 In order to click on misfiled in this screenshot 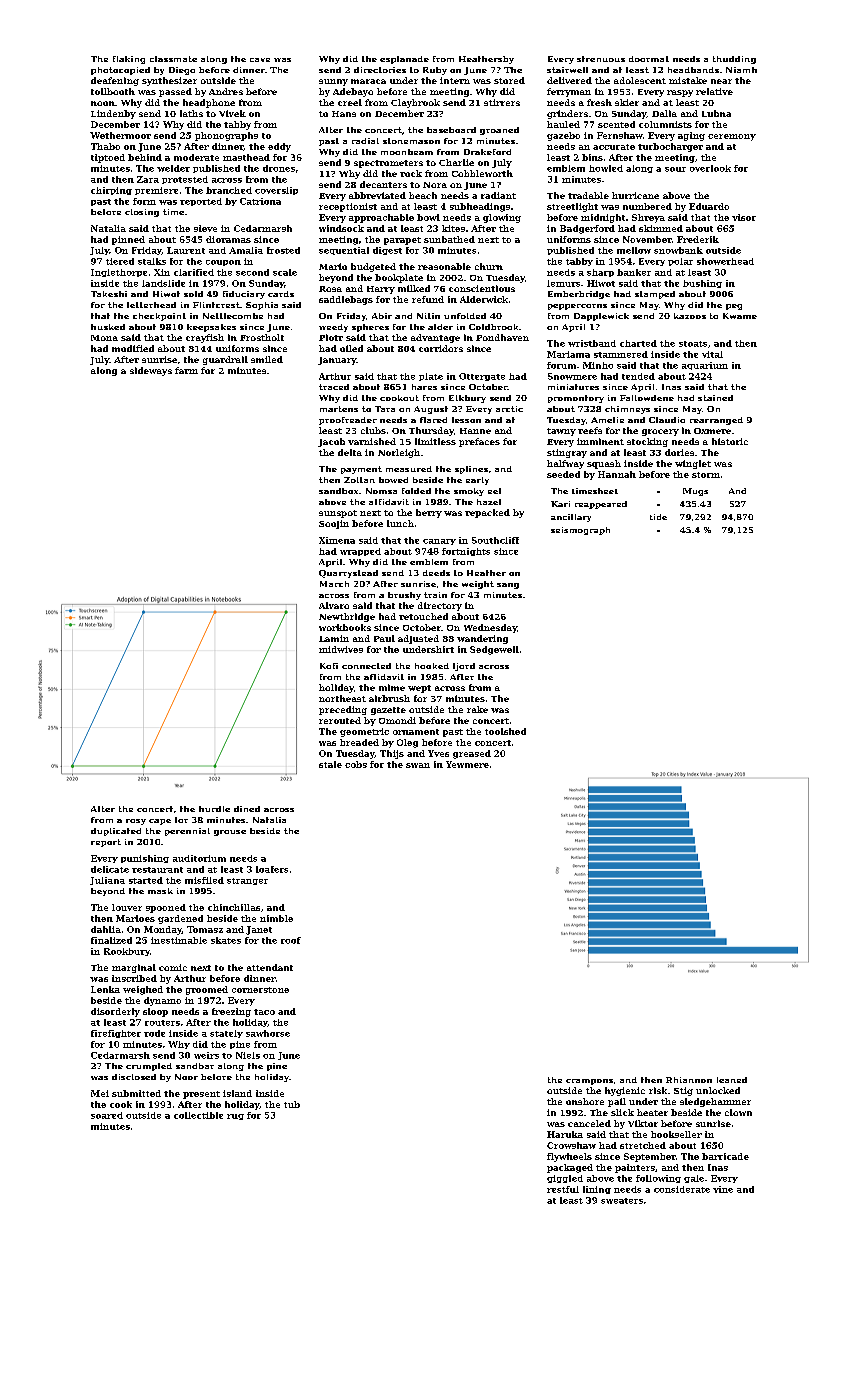, I will do `click(204, 880)`.
